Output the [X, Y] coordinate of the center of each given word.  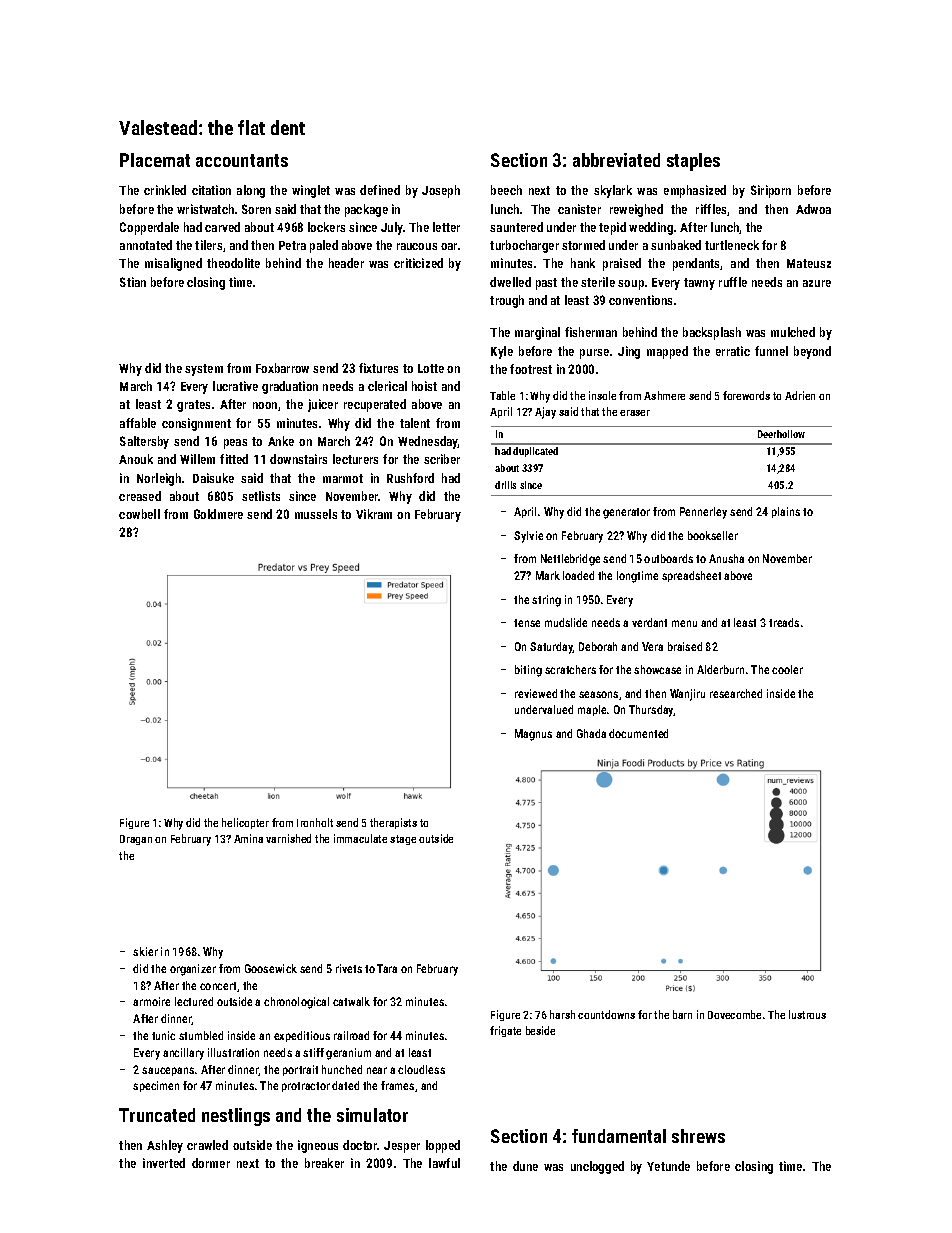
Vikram [374, 514]
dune [525, 1166]
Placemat [155, 160]
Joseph [441, 191]
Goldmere [218, 514]
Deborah [598, 646]
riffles [712, 210]
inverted [164, 1163]
